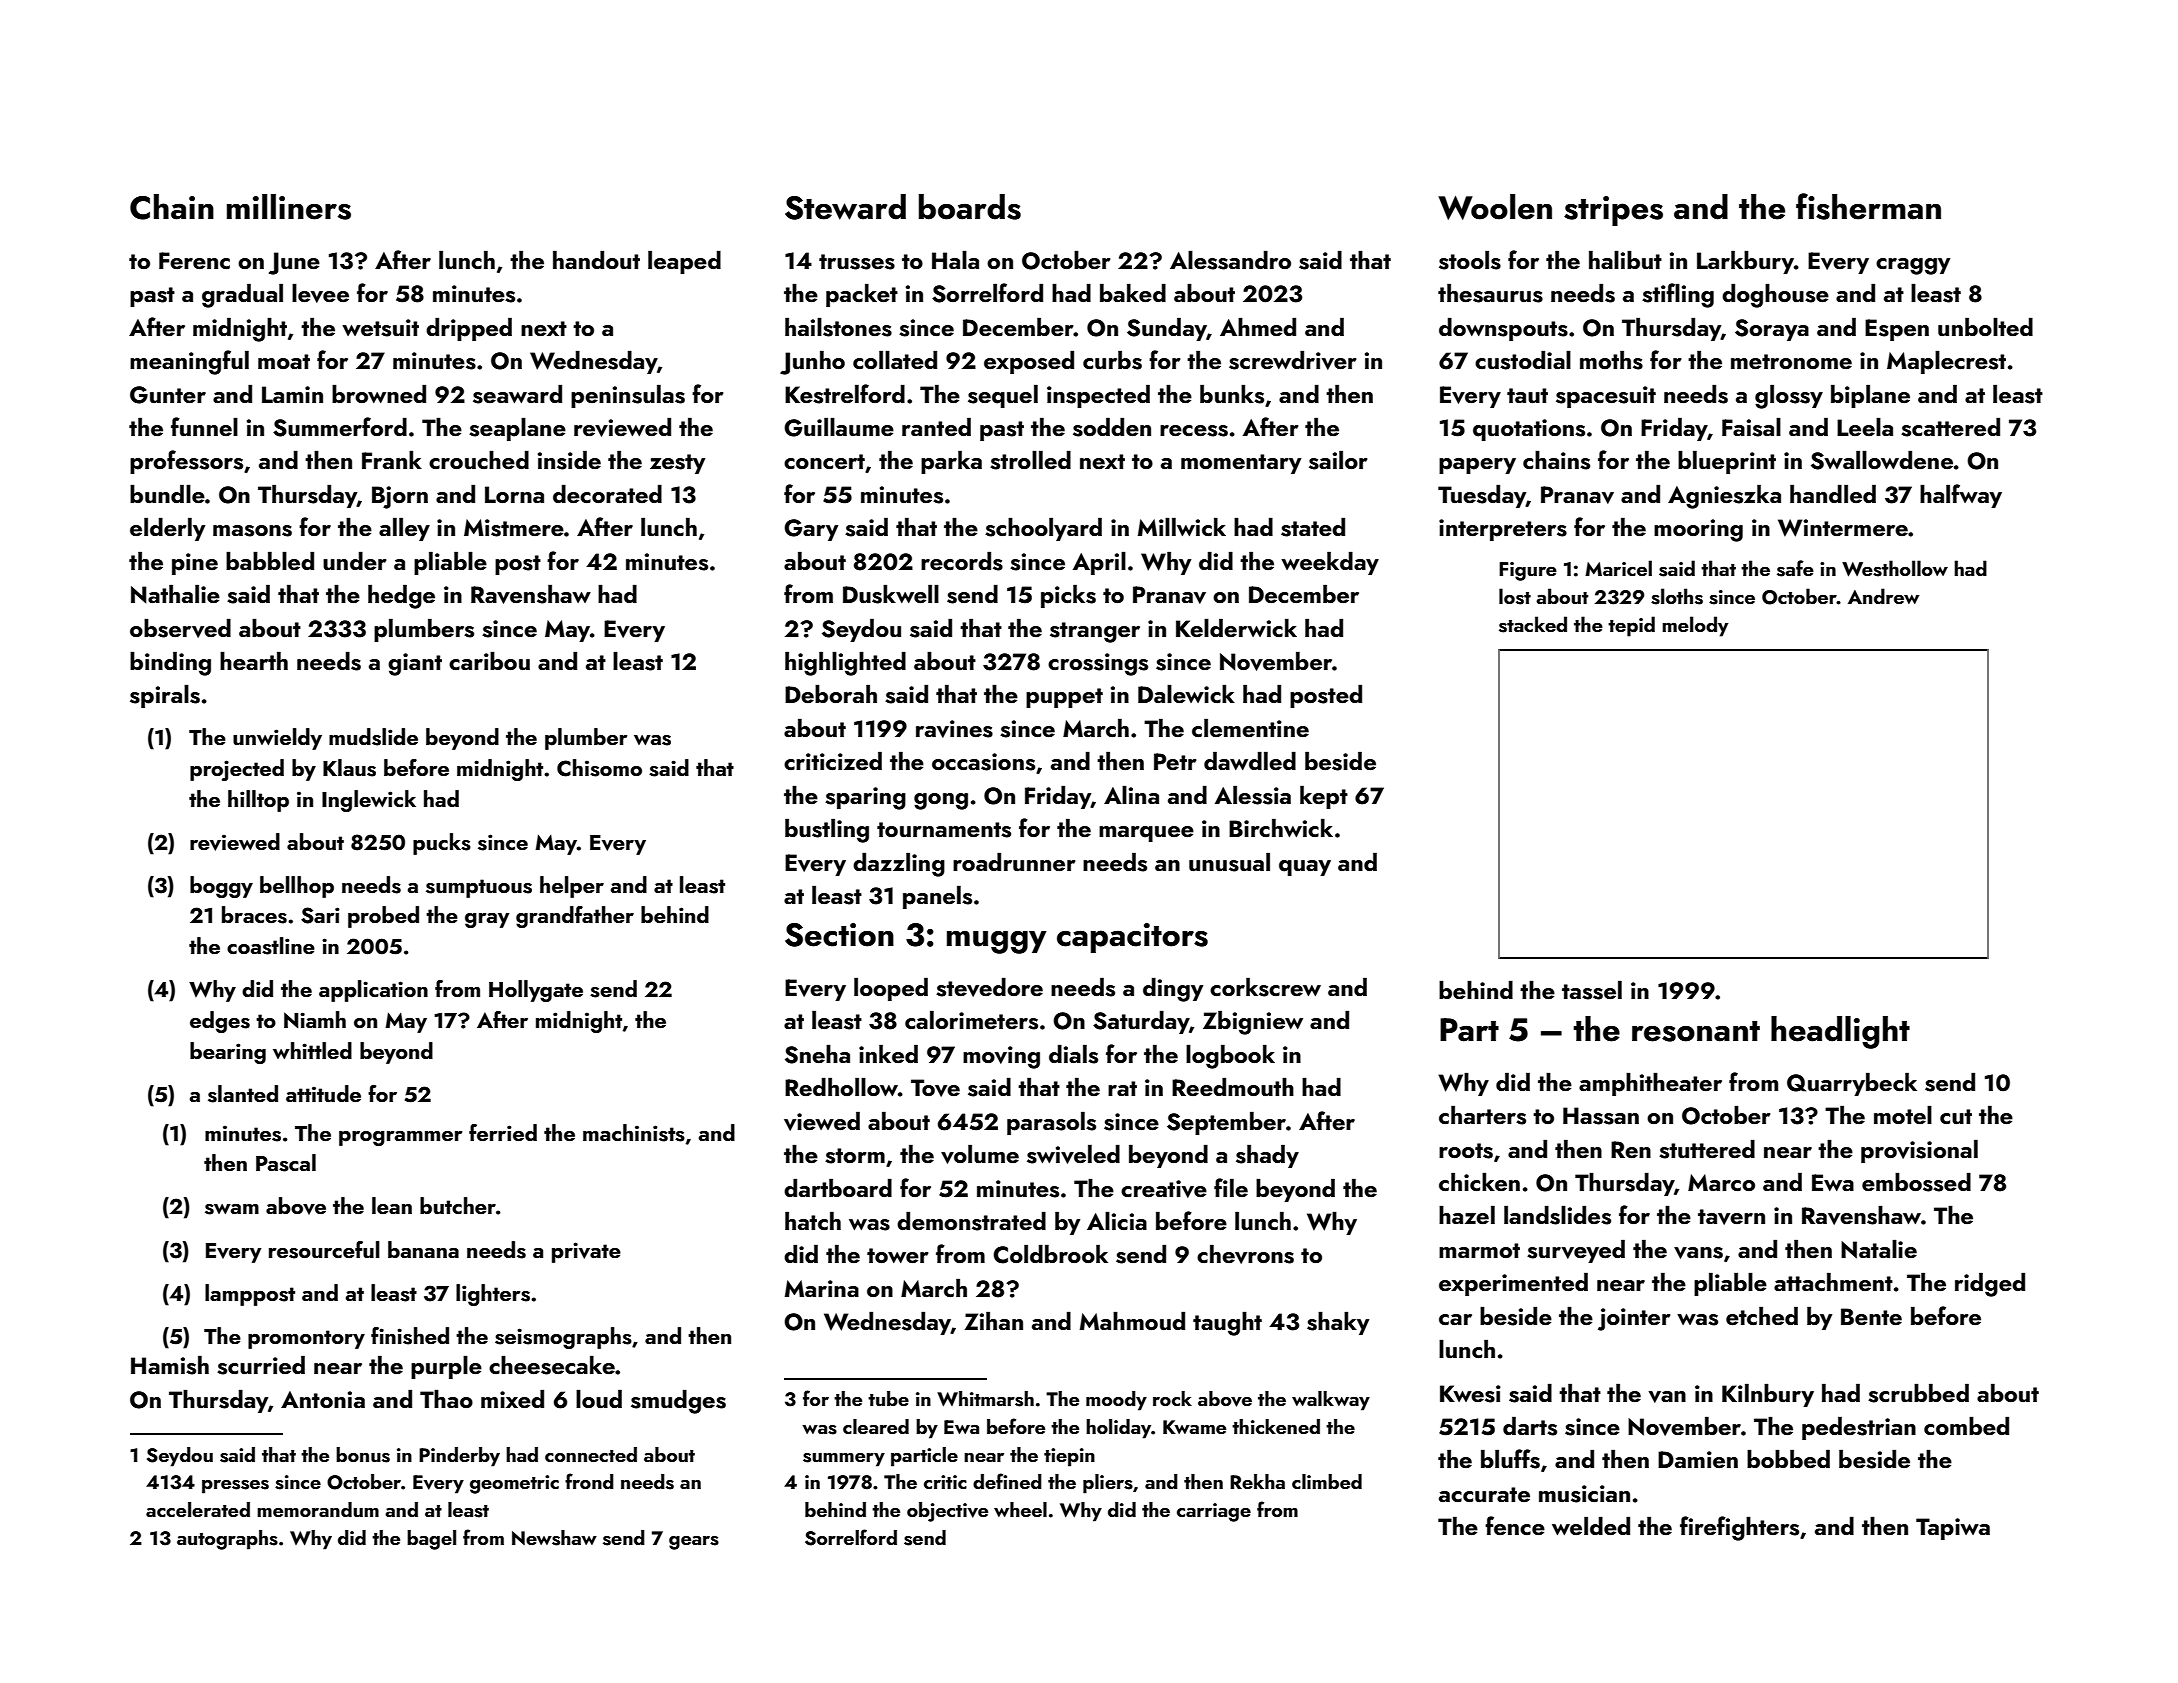 This screenshot has height=1683, width=2178. Describe the element at coordinates (1788, 1458) in the screenshot. I see `bobbed` at that location.
